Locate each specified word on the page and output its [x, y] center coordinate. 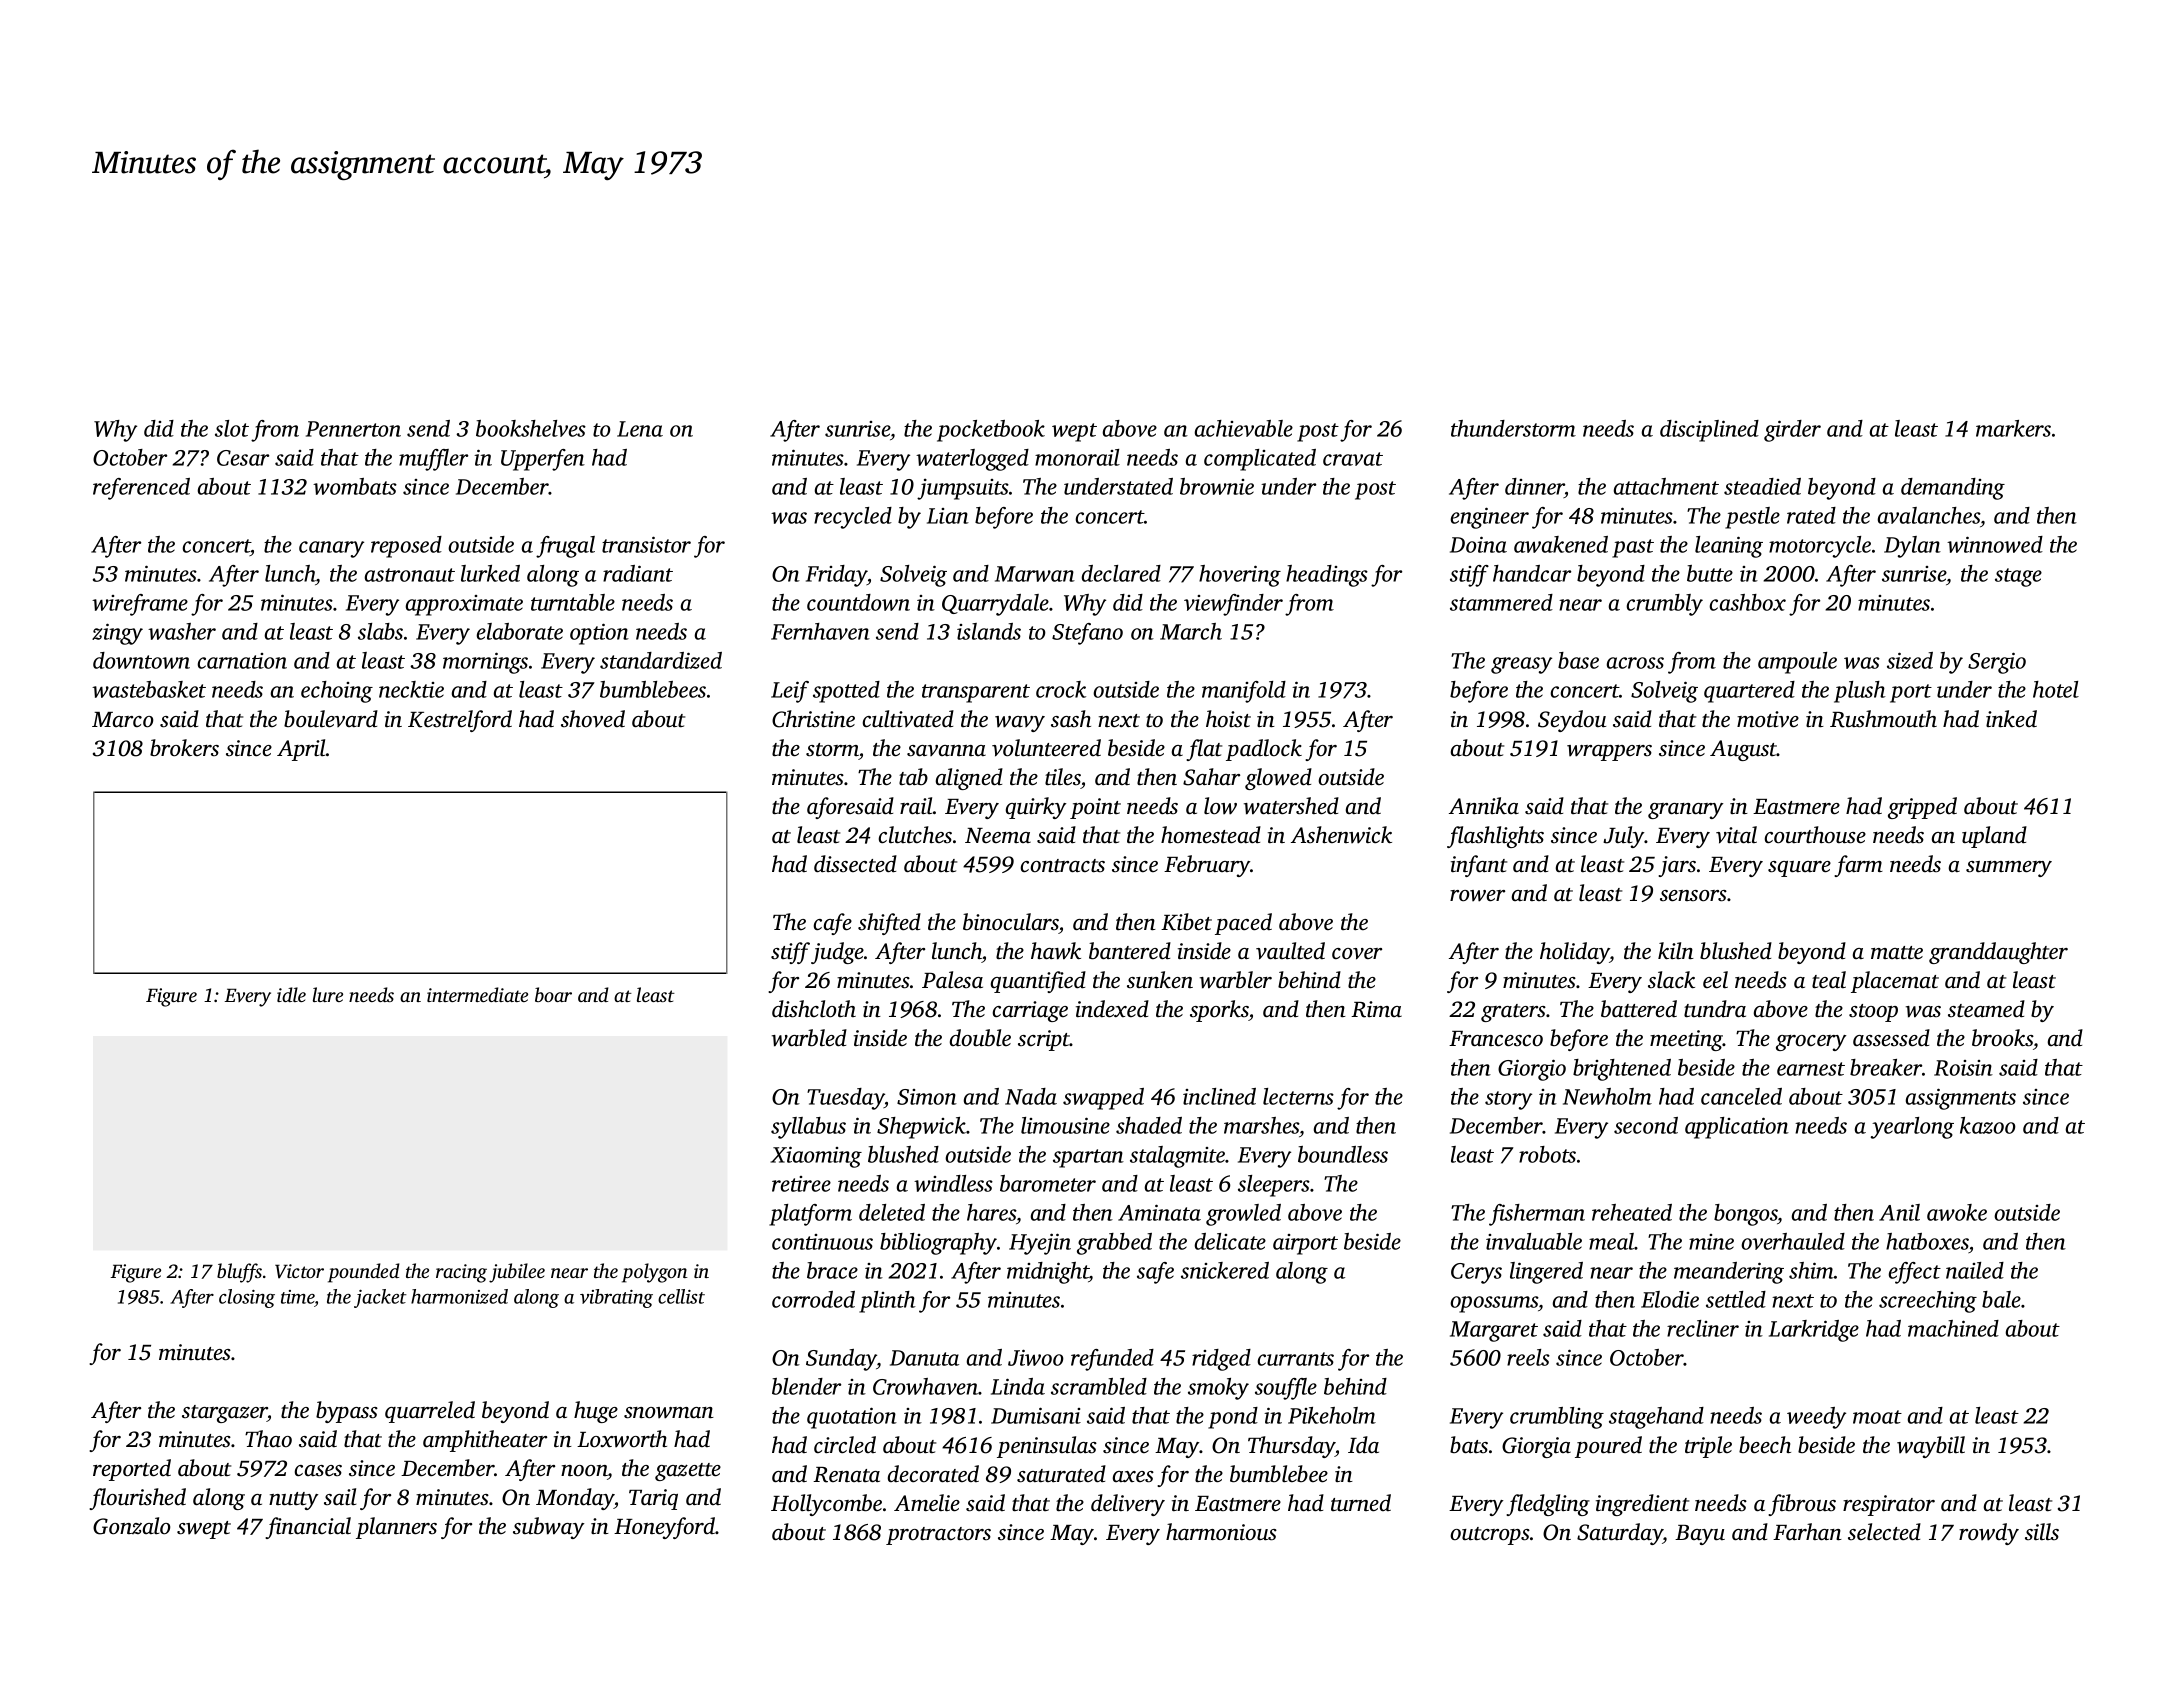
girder [1792, 431]
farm [1858, 866]
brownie [1217, 486]
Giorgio [1532, 1070]
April [301, 750]
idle [291, 994]
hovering [1240, 576]
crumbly [1664, 605]
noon [584, 1471]
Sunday [841, 1360]
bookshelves [531, 428]
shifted [889, 924]
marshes [1261, 1125]
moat [1877, 1417]
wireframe [140, 605]
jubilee [517, 1273]
